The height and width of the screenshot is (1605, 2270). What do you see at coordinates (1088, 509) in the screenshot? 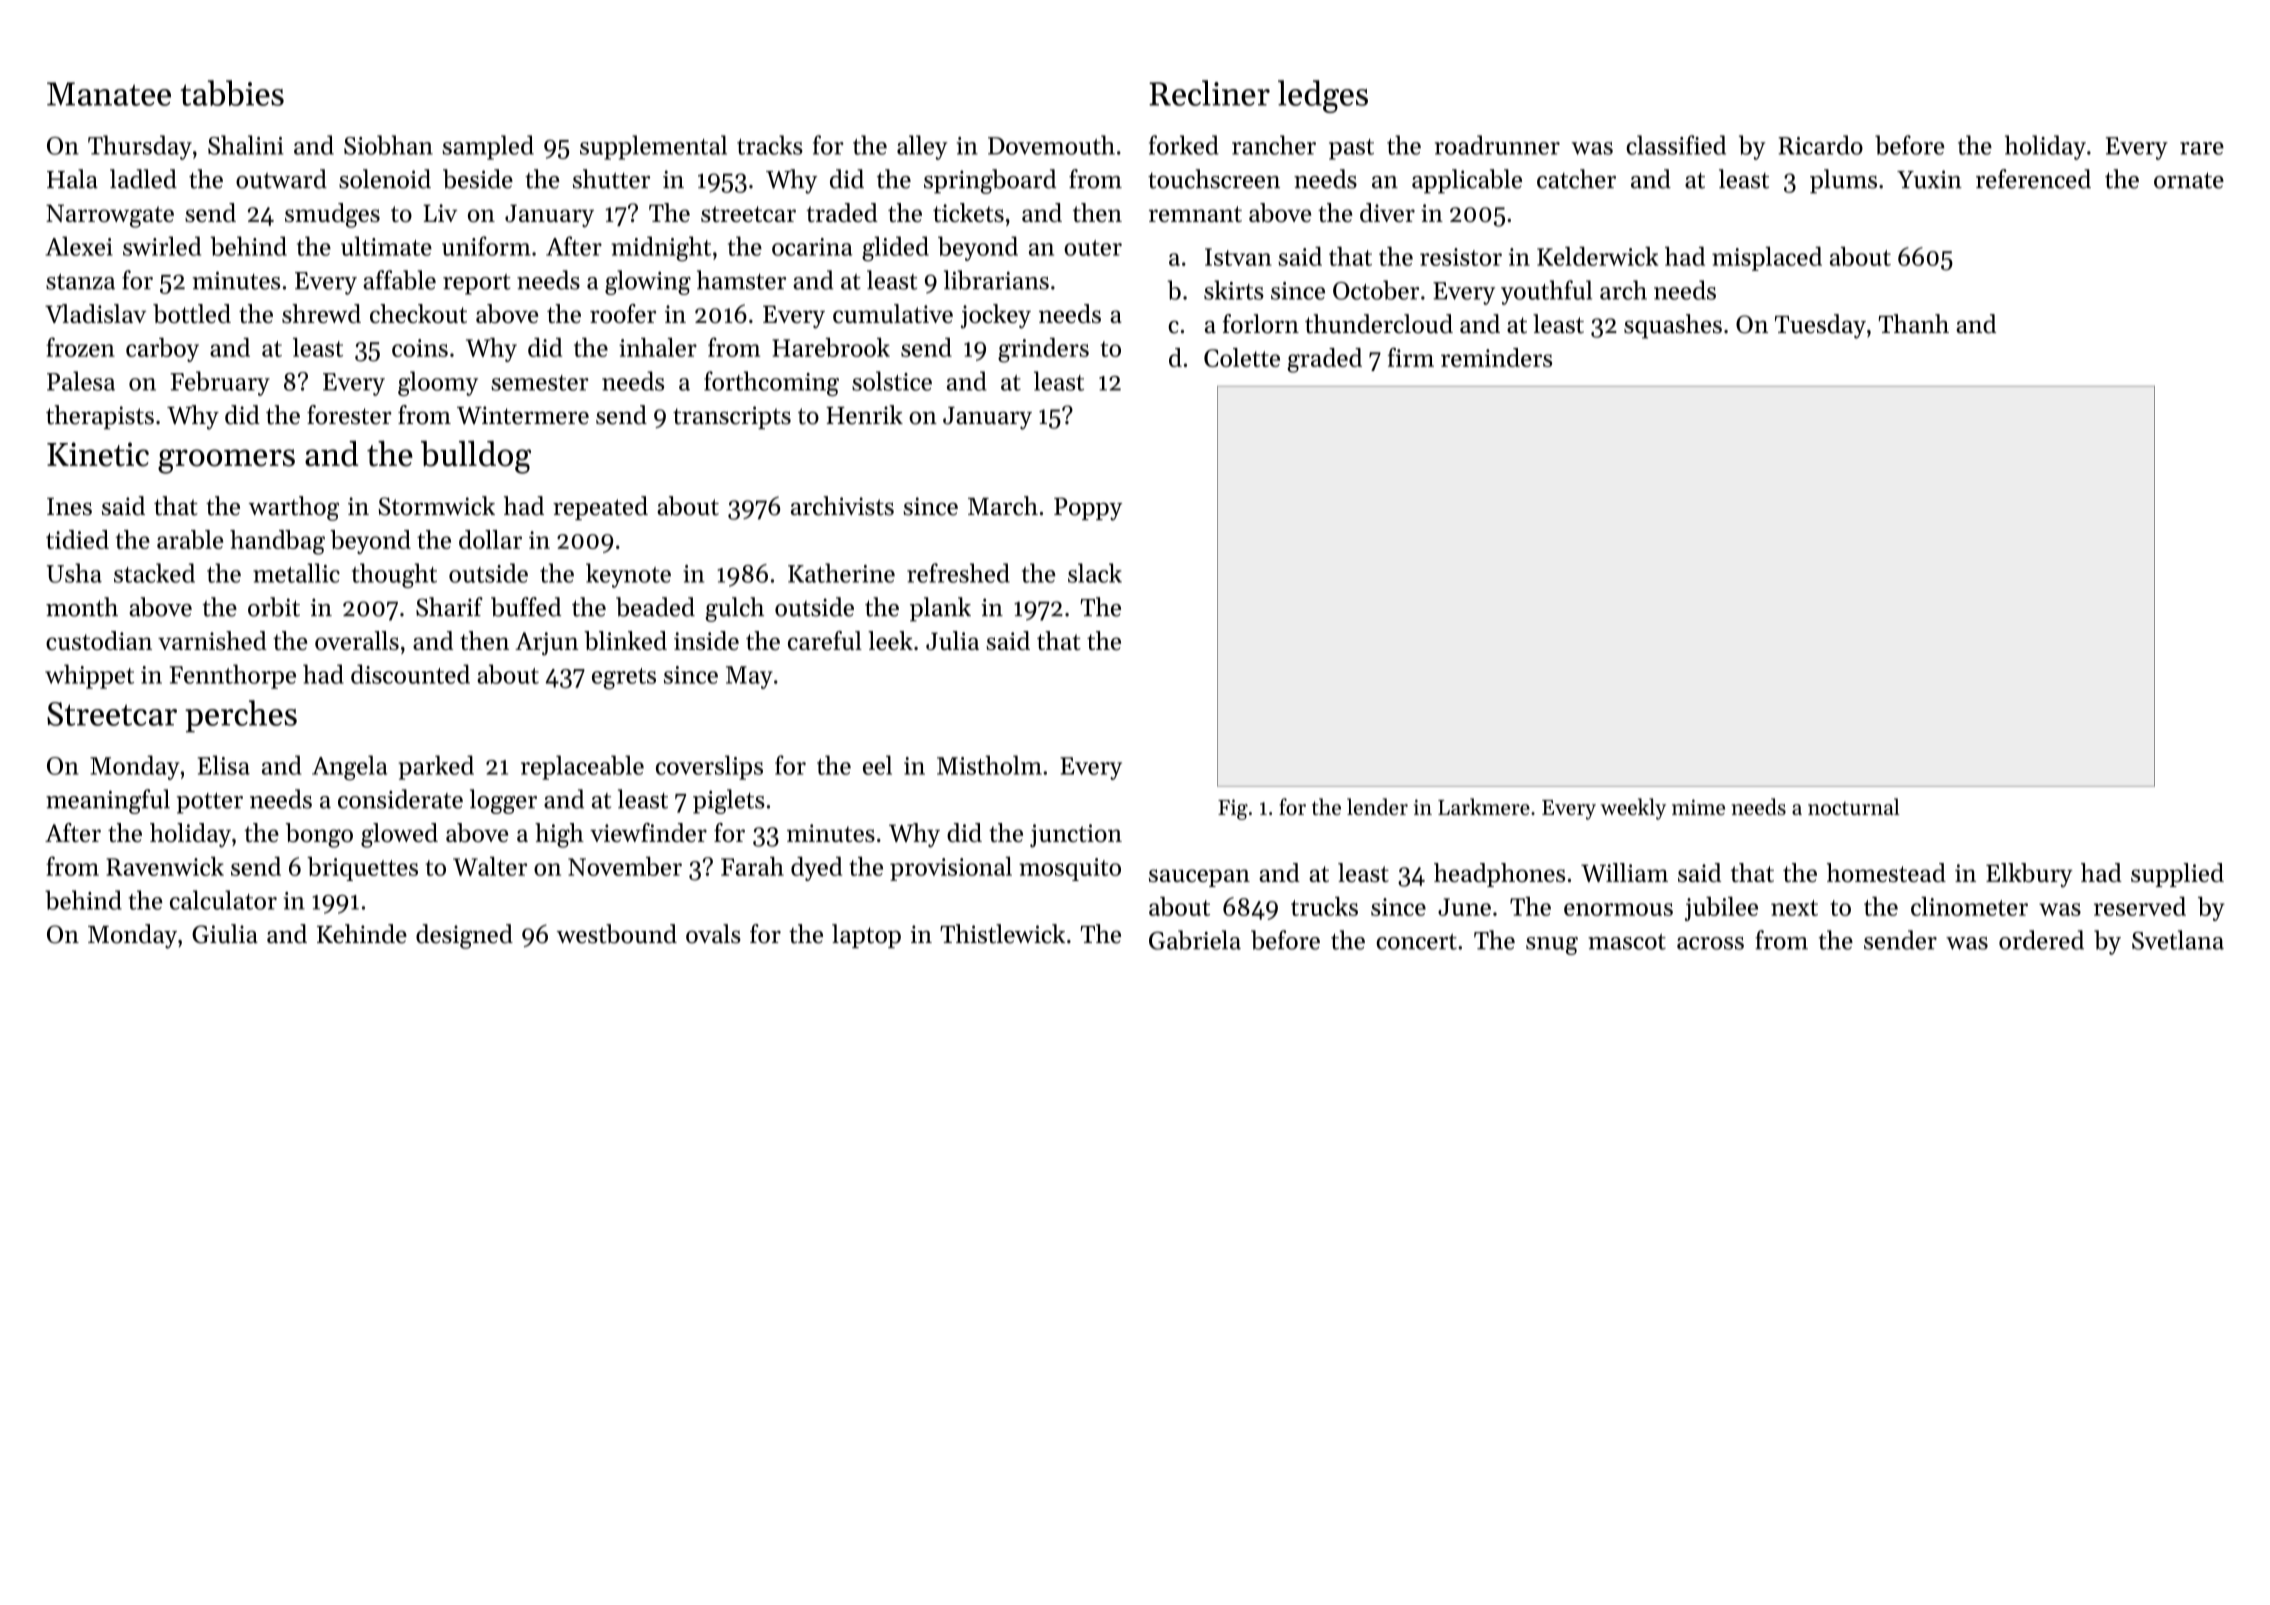
I see `Poppy` at bounding box center [1088, 509].
